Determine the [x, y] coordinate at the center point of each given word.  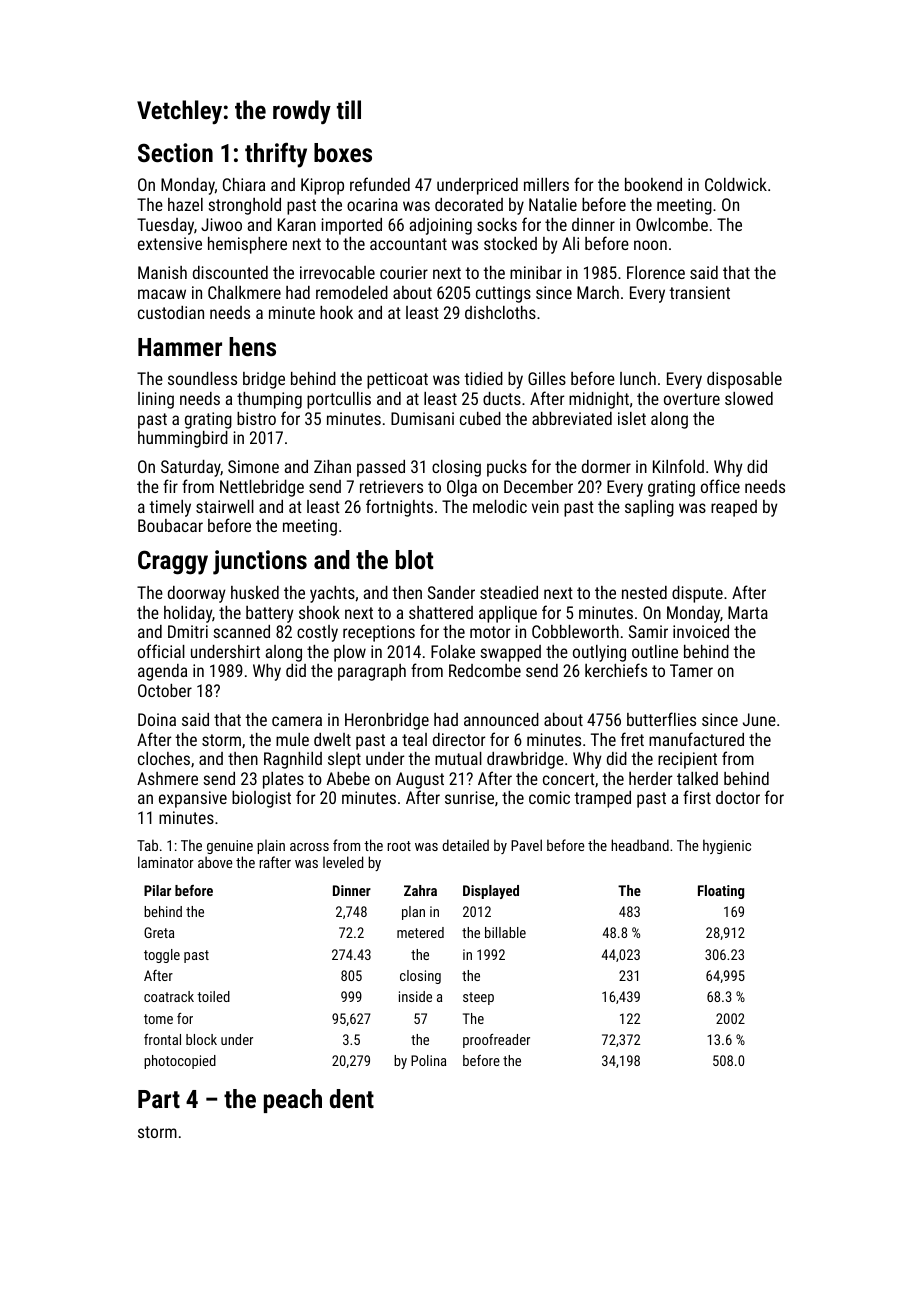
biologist [261, 799]
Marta [748, 612]
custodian [171, 312]
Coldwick [736, 184]
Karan [297, 224]
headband [640, 845]
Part [159, 1099]
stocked [510, 243]
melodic [500, 506]
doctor [738, 797]
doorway [197, 594]
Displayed [491, 892]
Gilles [547, 378]
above [215, 862]
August [420, 780]
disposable [744, 380]
